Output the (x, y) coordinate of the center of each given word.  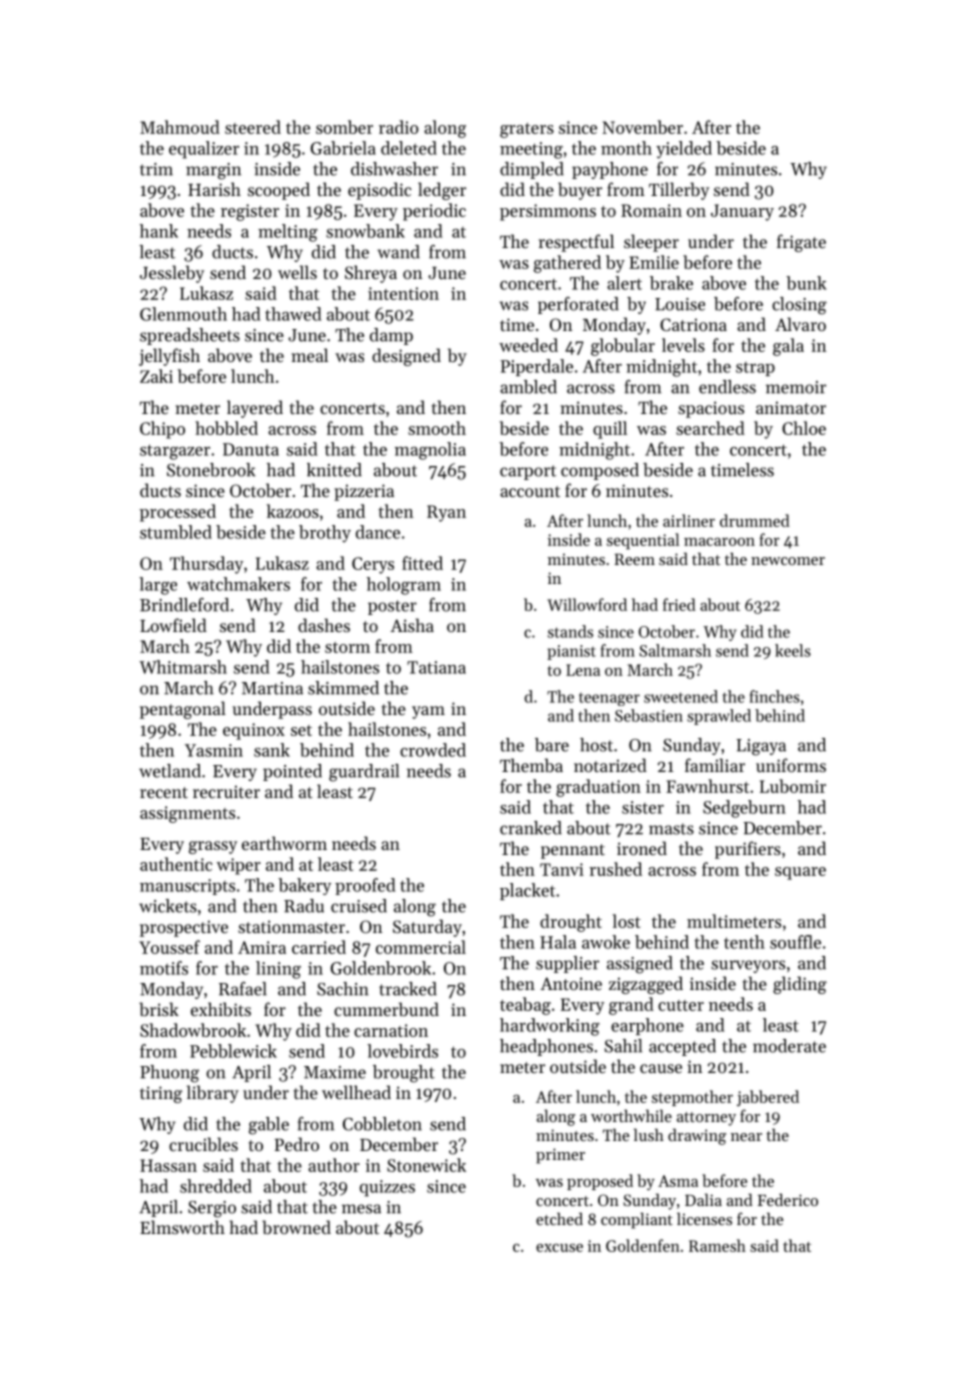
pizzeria (364, 492)
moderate (789, 1046)
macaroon (719, 542)
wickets (168, 906)
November (642, 127)
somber (344, 127)
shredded (216, 1186)
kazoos (293, 511)
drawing (697, 1136)
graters (527, 130)
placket (527, 891)
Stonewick (426, 1165)
